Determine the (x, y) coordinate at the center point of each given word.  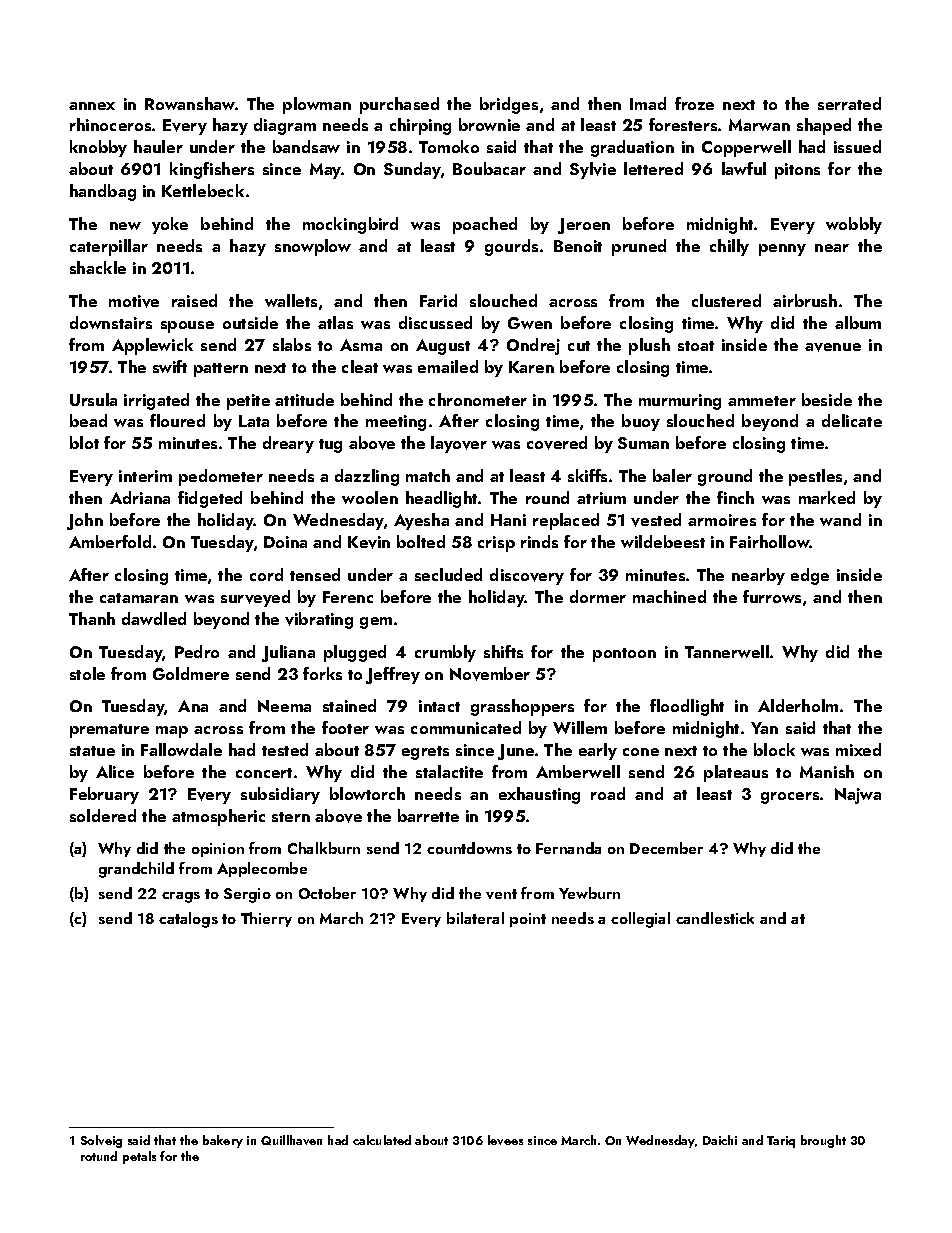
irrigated (156, 401)
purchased (399, 105)
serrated (849, 103)
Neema (284, 706)
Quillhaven (291, 1140)
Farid (438, 300)
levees (505, 1140)
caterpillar (109, 247)
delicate (852, 420)
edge (810, 576)
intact (439, 706)
